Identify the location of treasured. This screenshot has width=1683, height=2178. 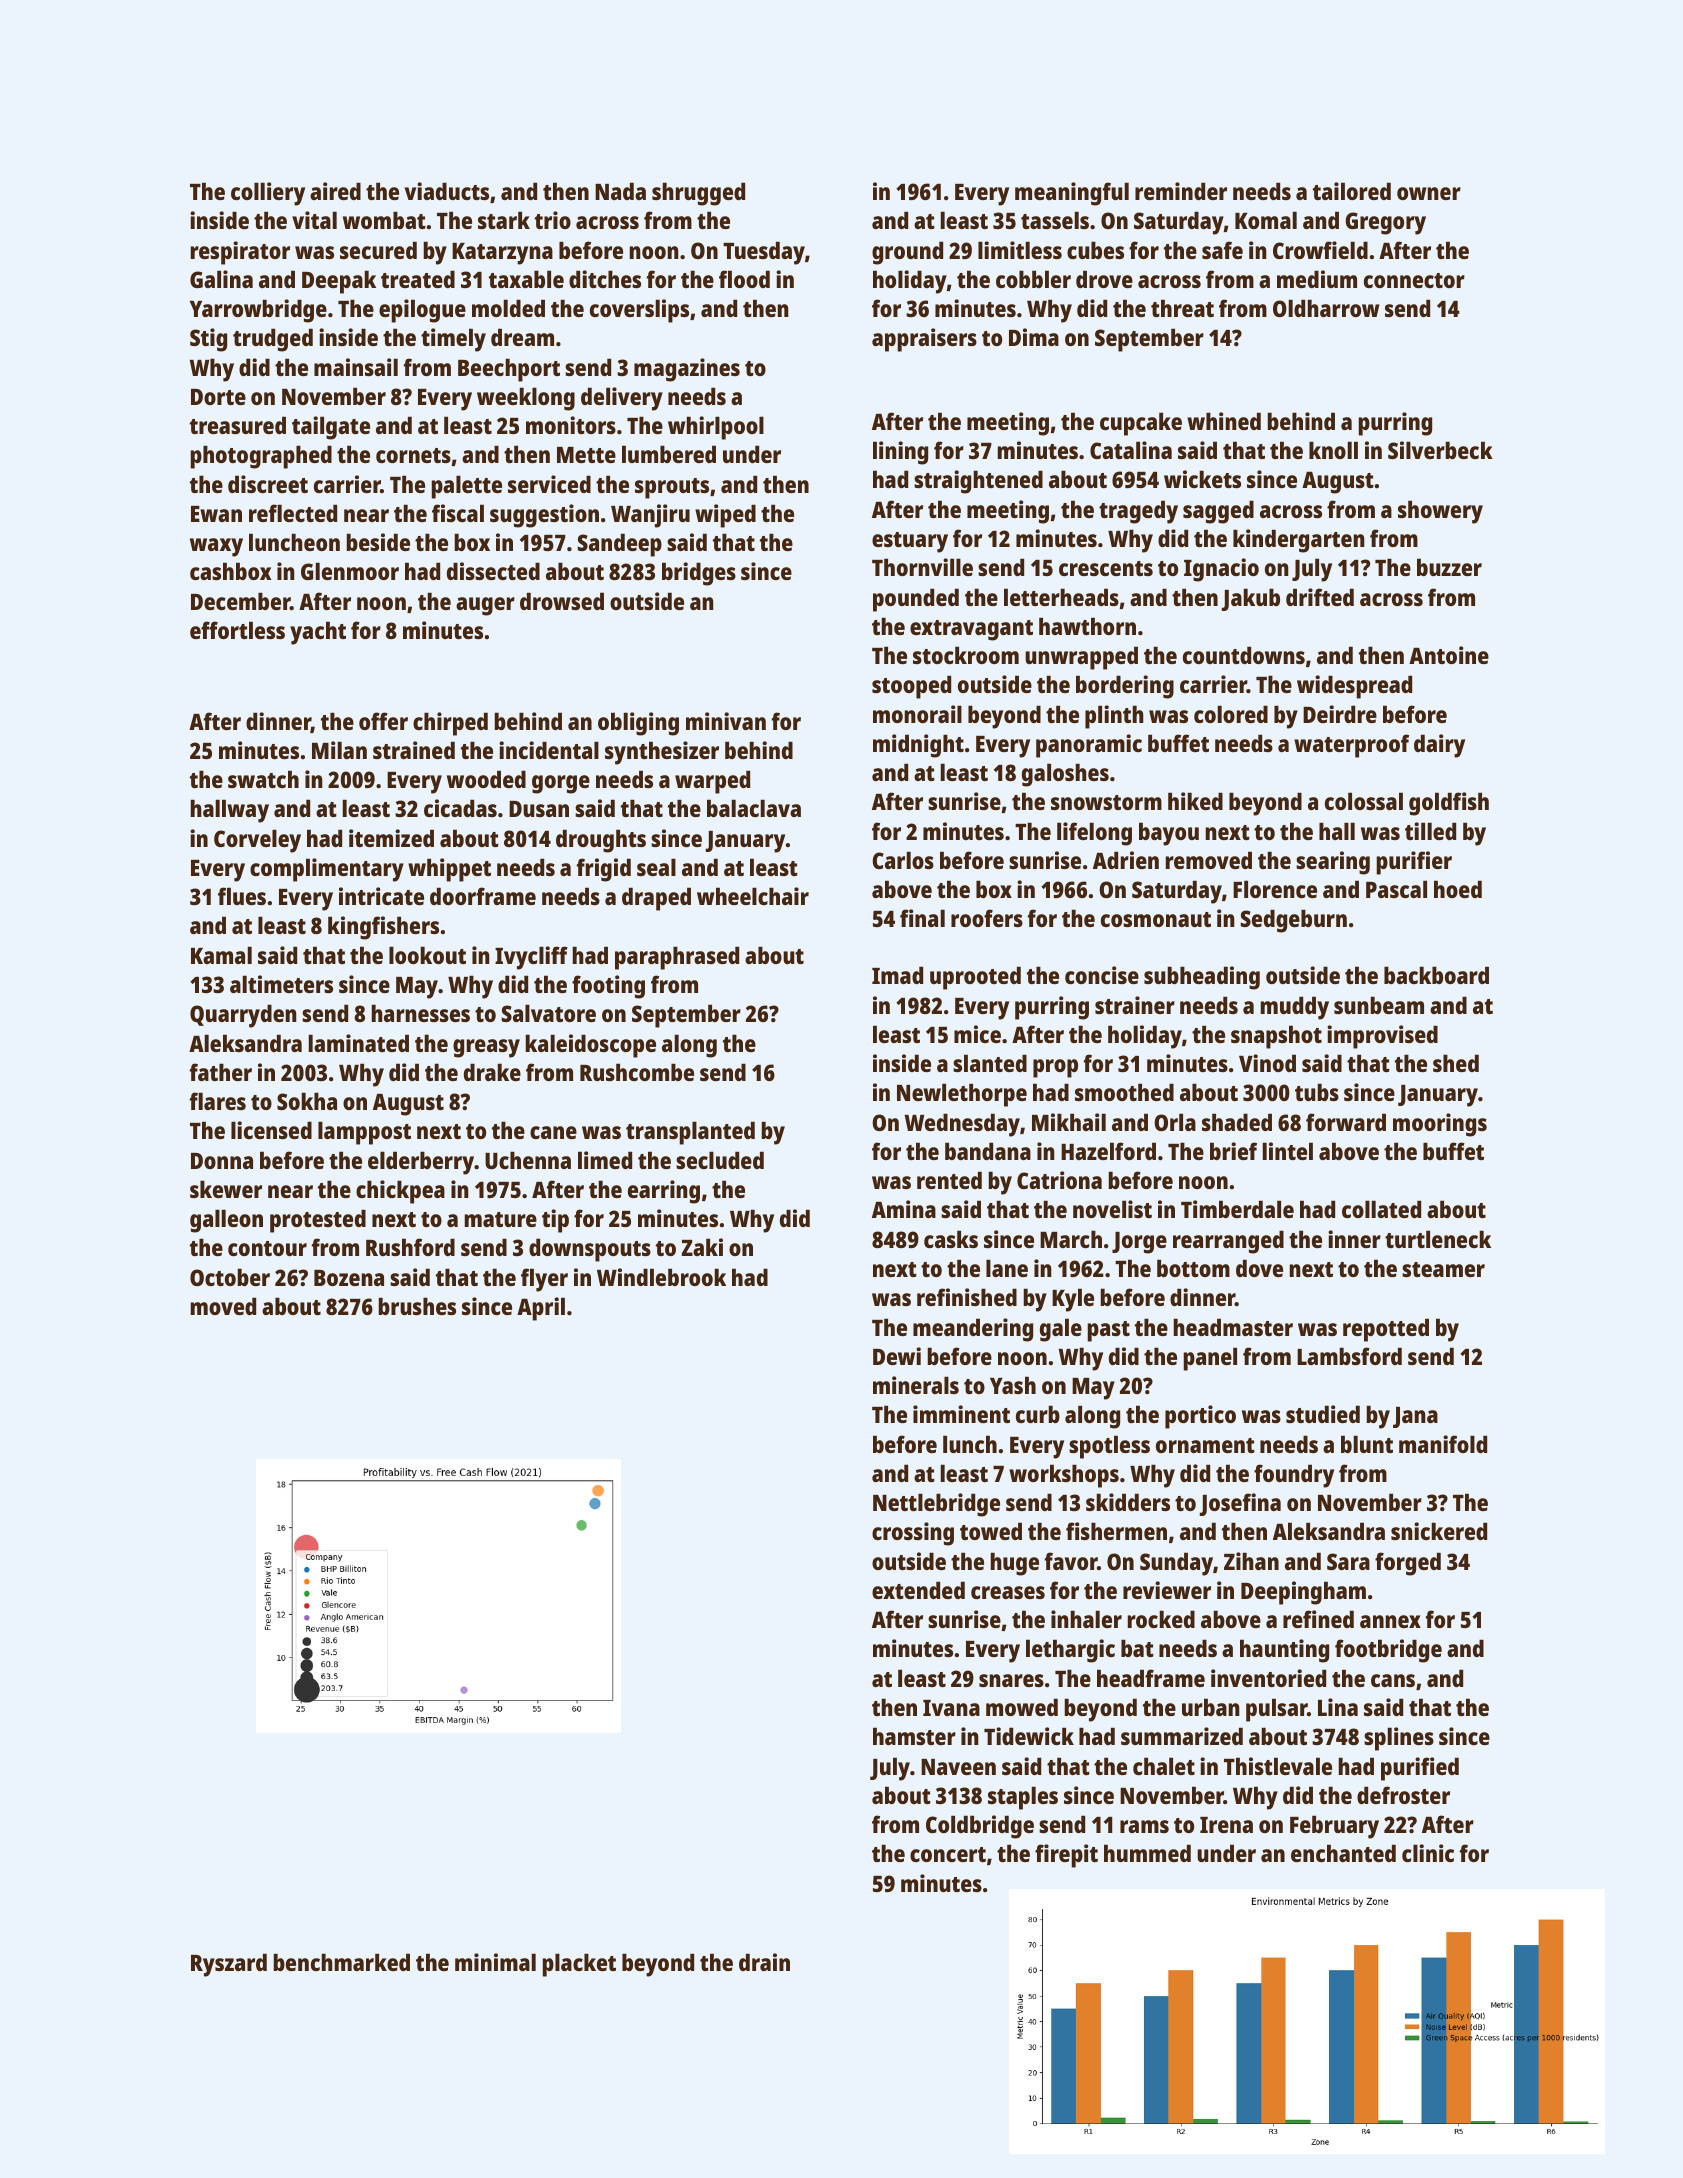
(238, 425).
